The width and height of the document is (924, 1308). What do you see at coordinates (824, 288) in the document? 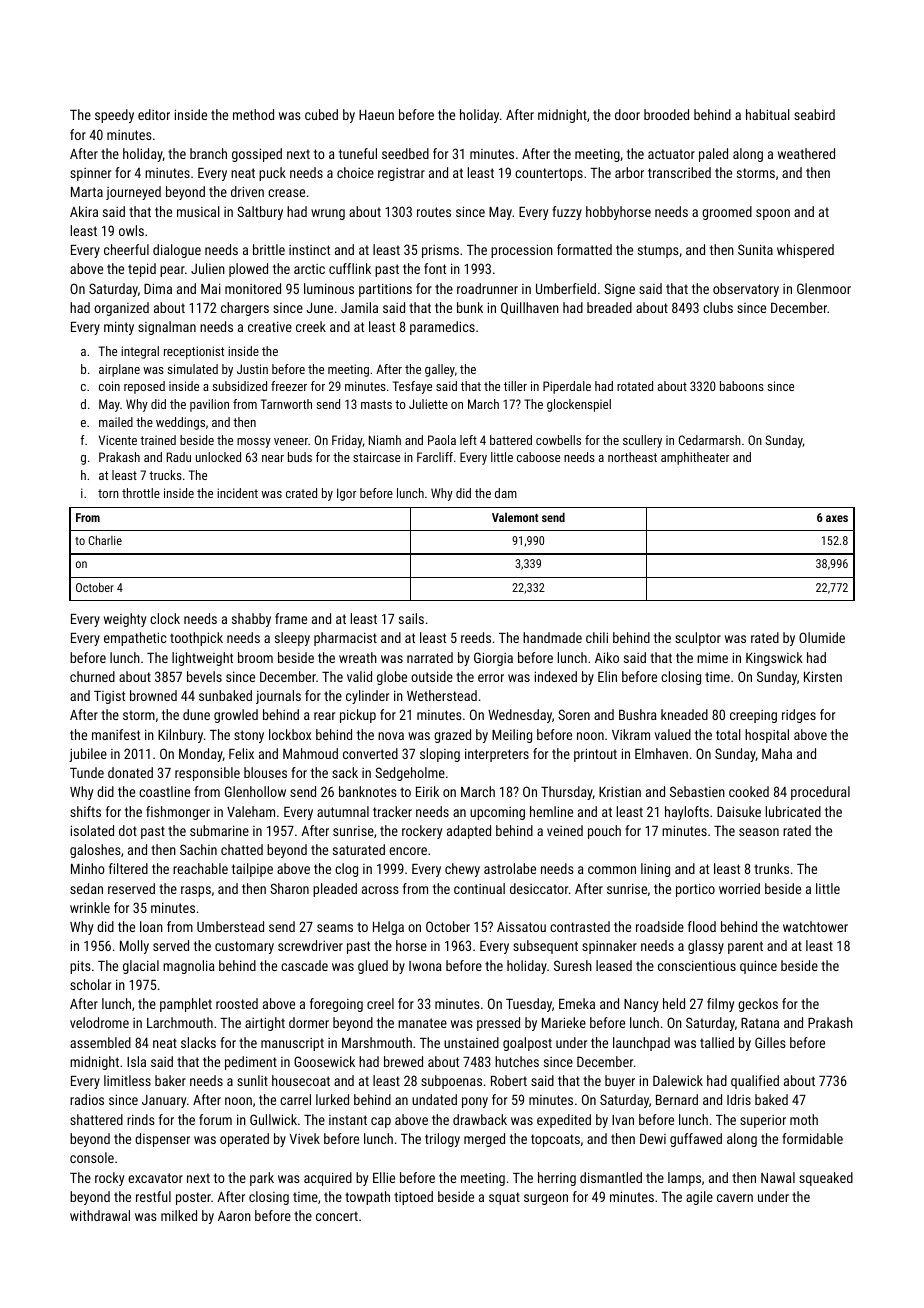
I see `Glenmoor` at bounding box center [824, 288].
